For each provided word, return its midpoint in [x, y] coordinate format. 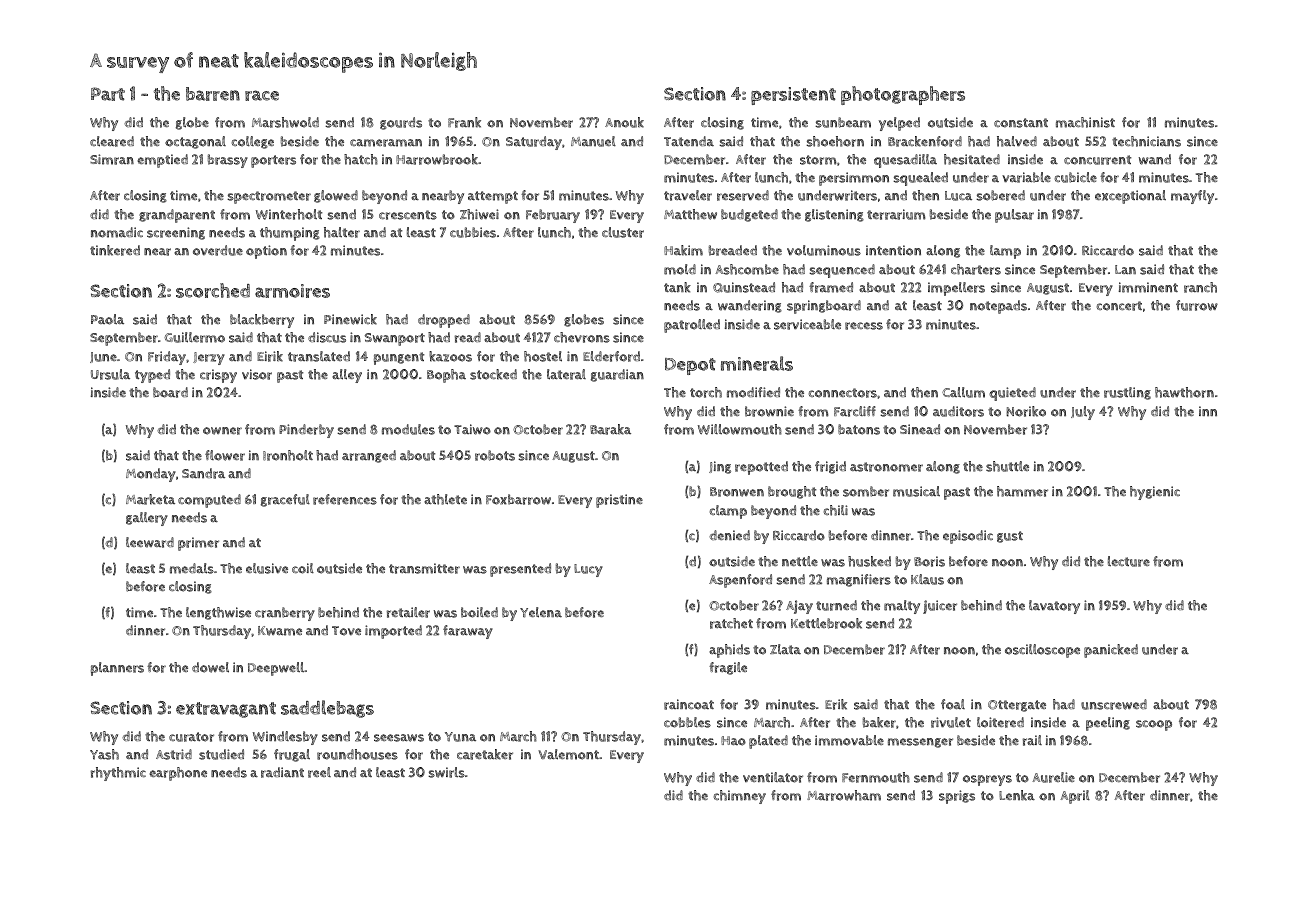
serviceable [807, 324]
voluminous [824, 250]
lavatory [1054, 607]
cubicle [1076, 177]
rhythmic [118, 774]
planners [117, 669]
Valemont [568, 754]
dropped [444, 321]
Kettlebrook [826, 623]
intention [893, 250]
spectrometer [269, 197]
